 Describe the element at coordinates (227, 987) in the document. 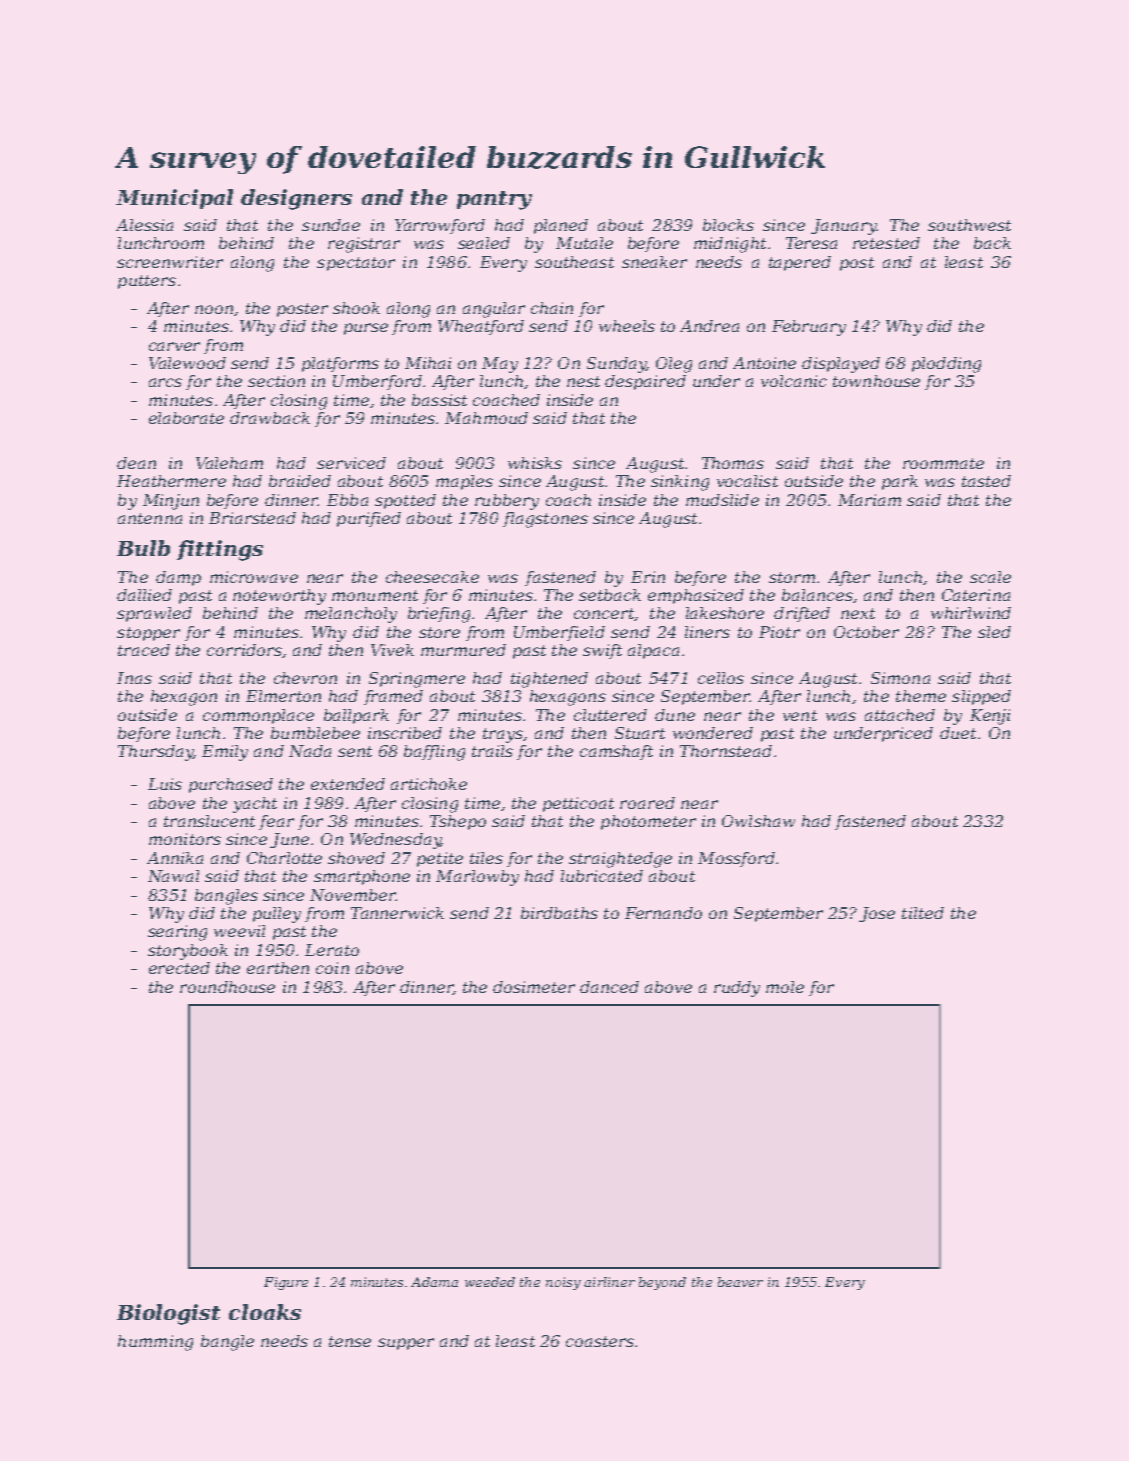

I see `roundhouse` at that location.
